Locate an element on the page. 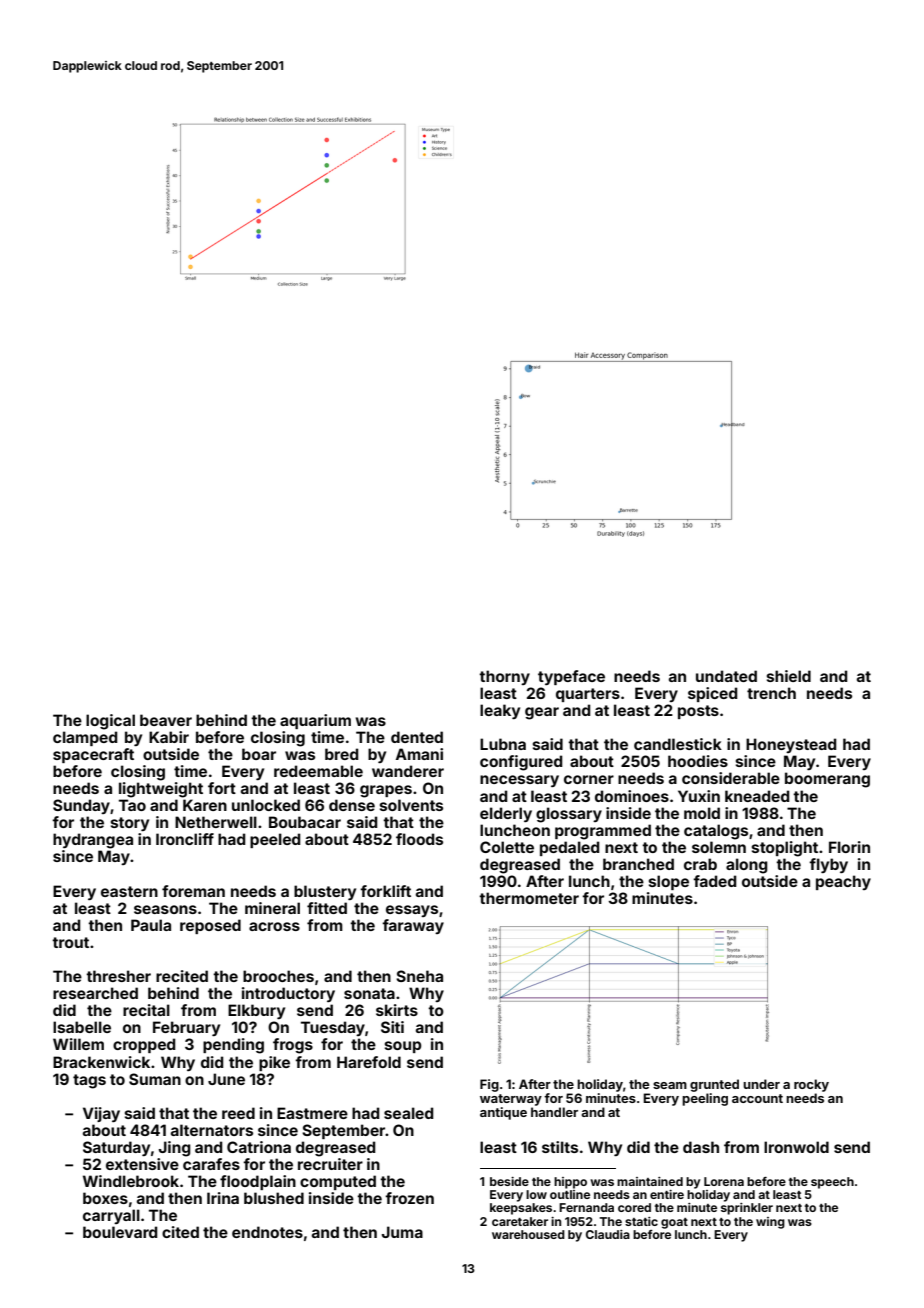 The width and height of the document is (924, 1308). frozen is located at coordinates (409, 1198).
